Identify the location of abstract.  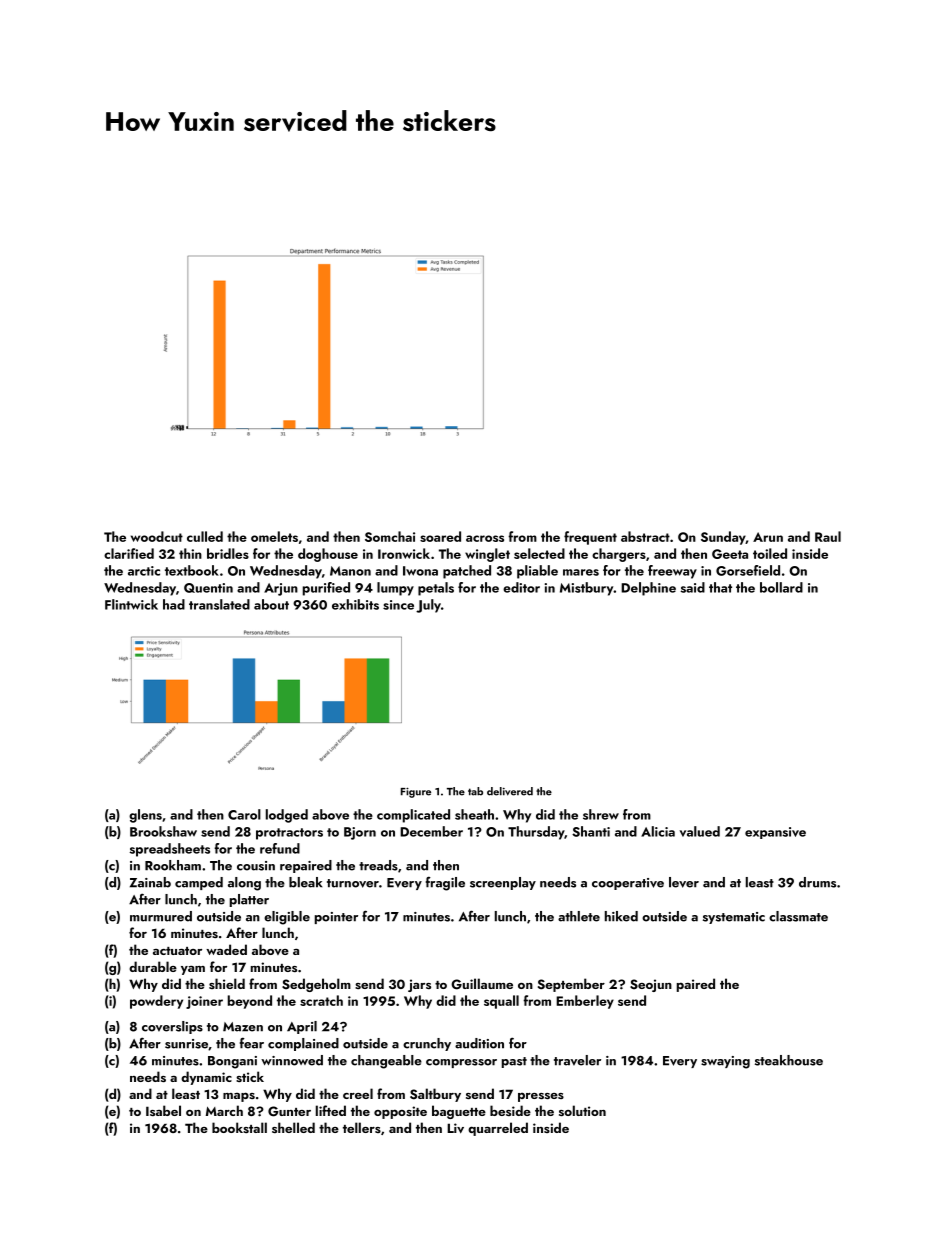
(645, 536).
